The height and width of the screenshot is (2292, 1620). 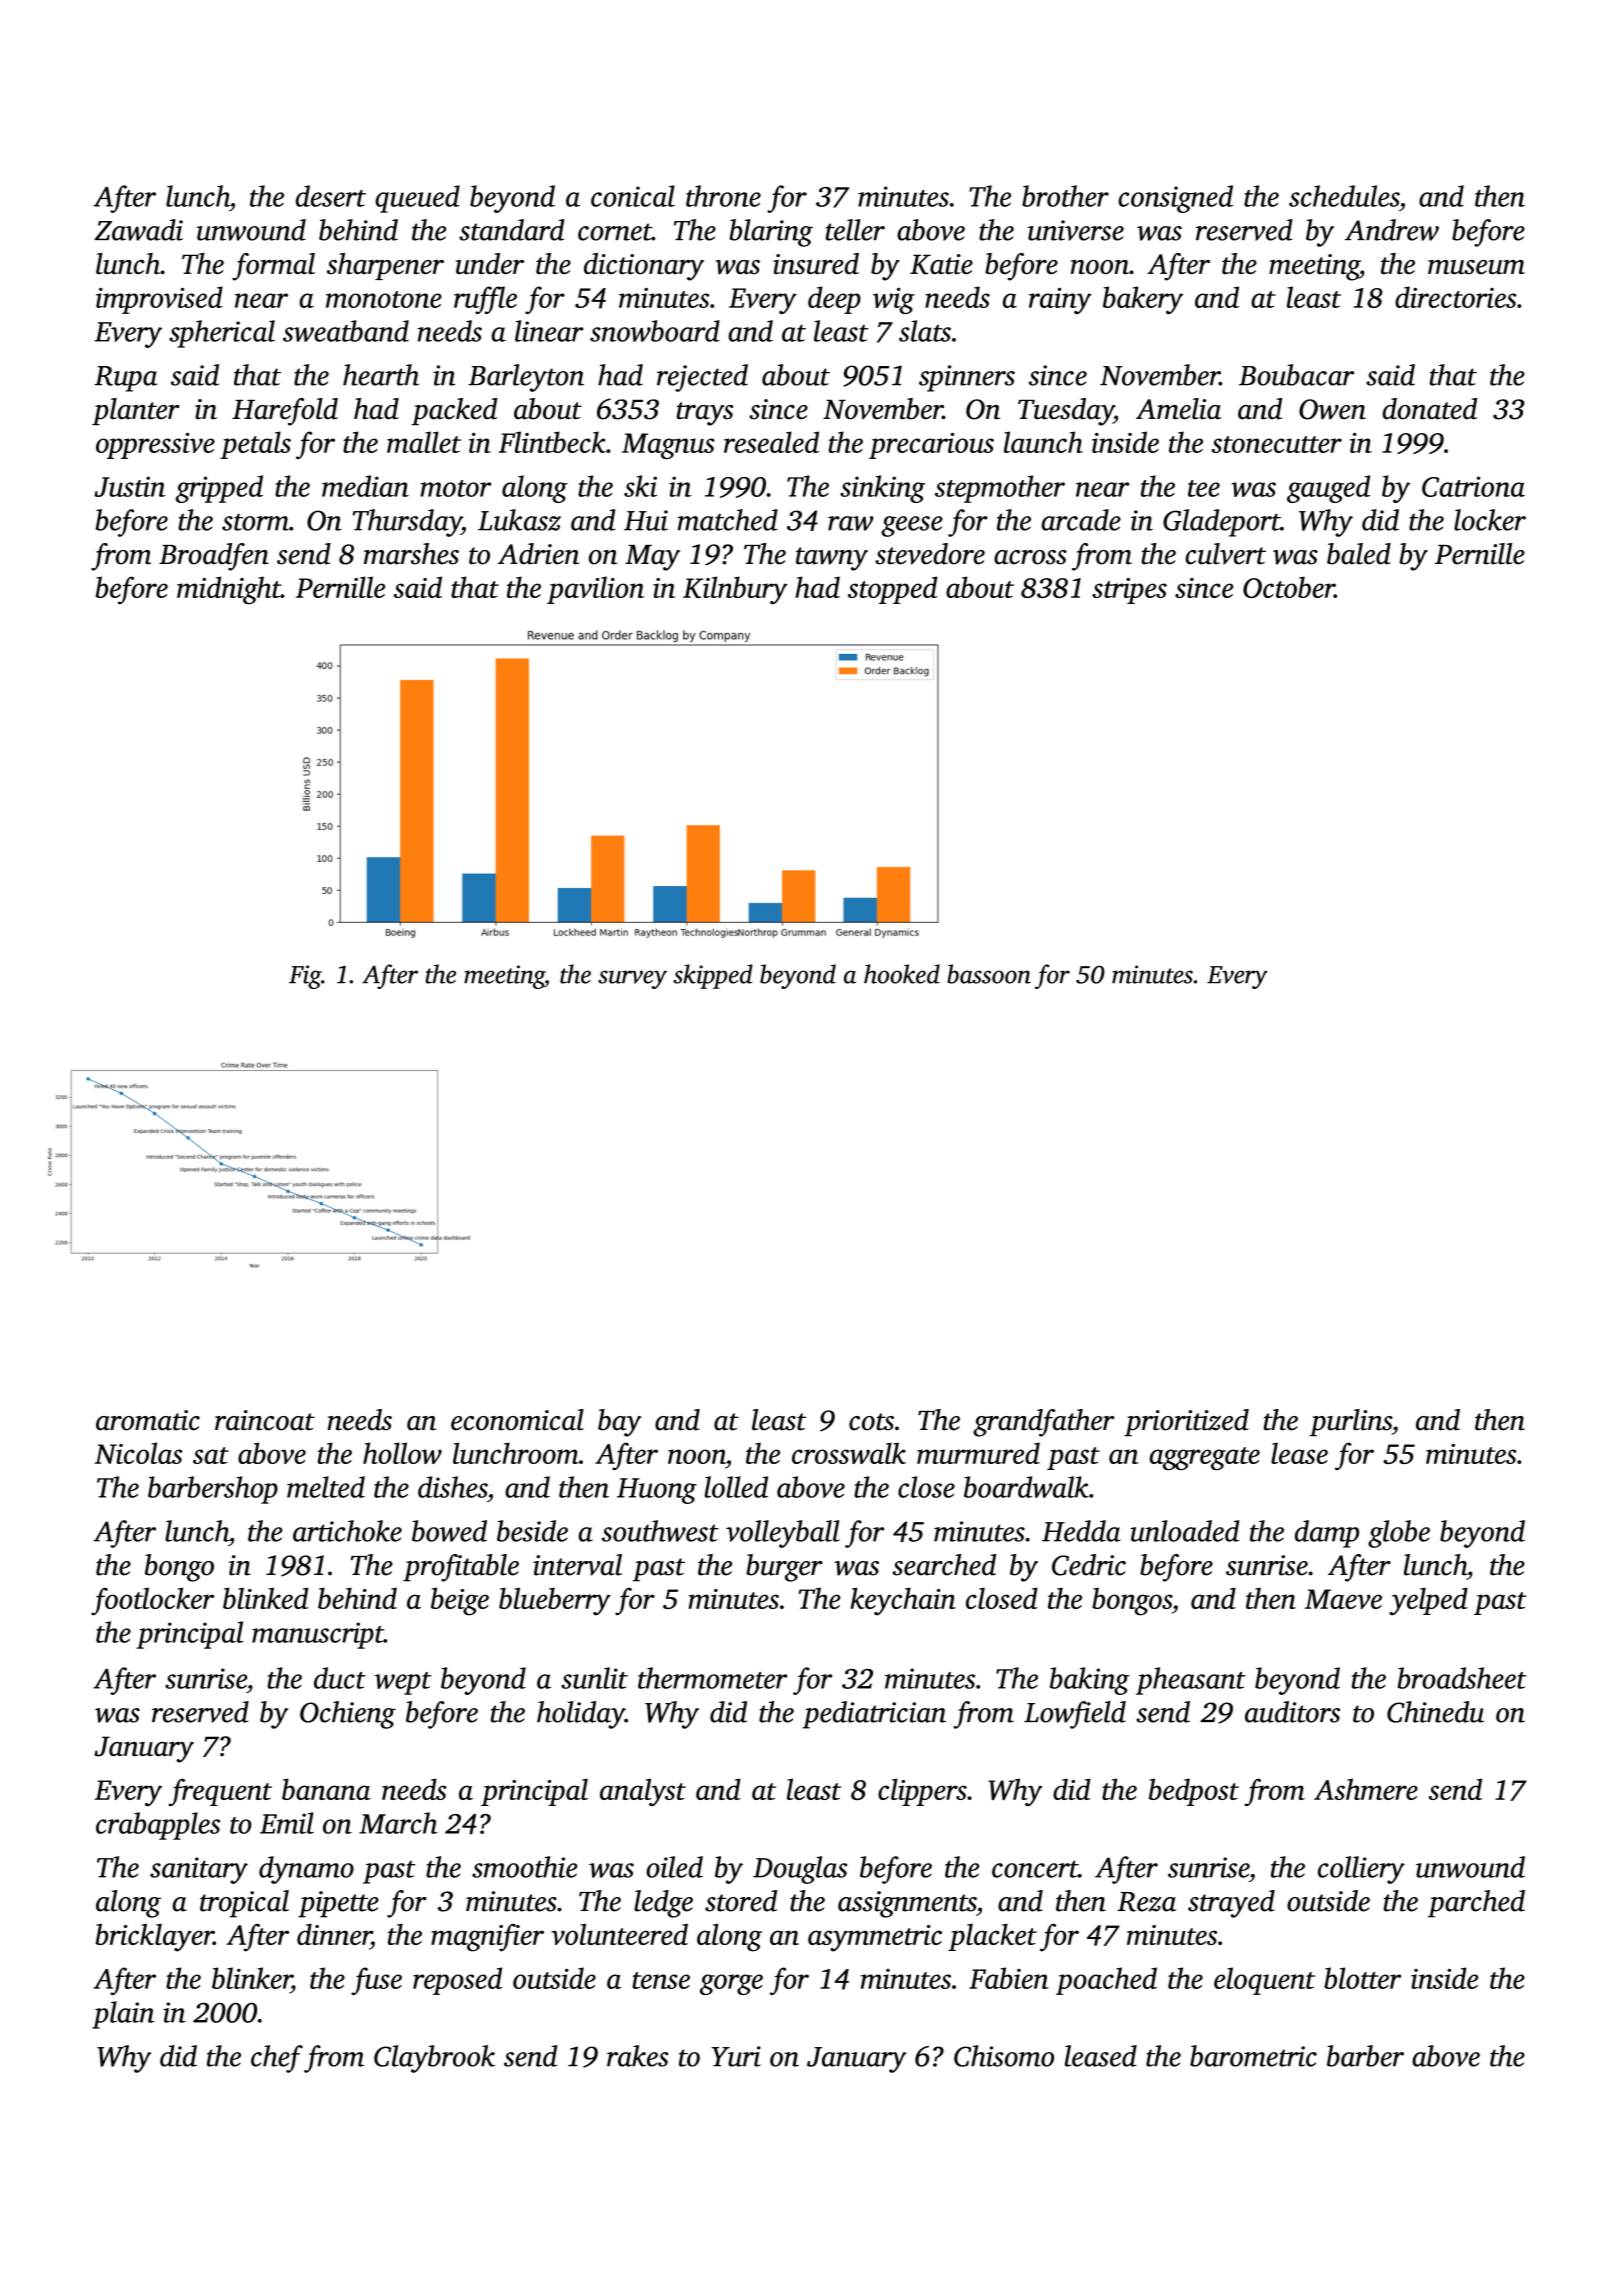 I want to click on pheasant, so click(x=1191, y=1681).
